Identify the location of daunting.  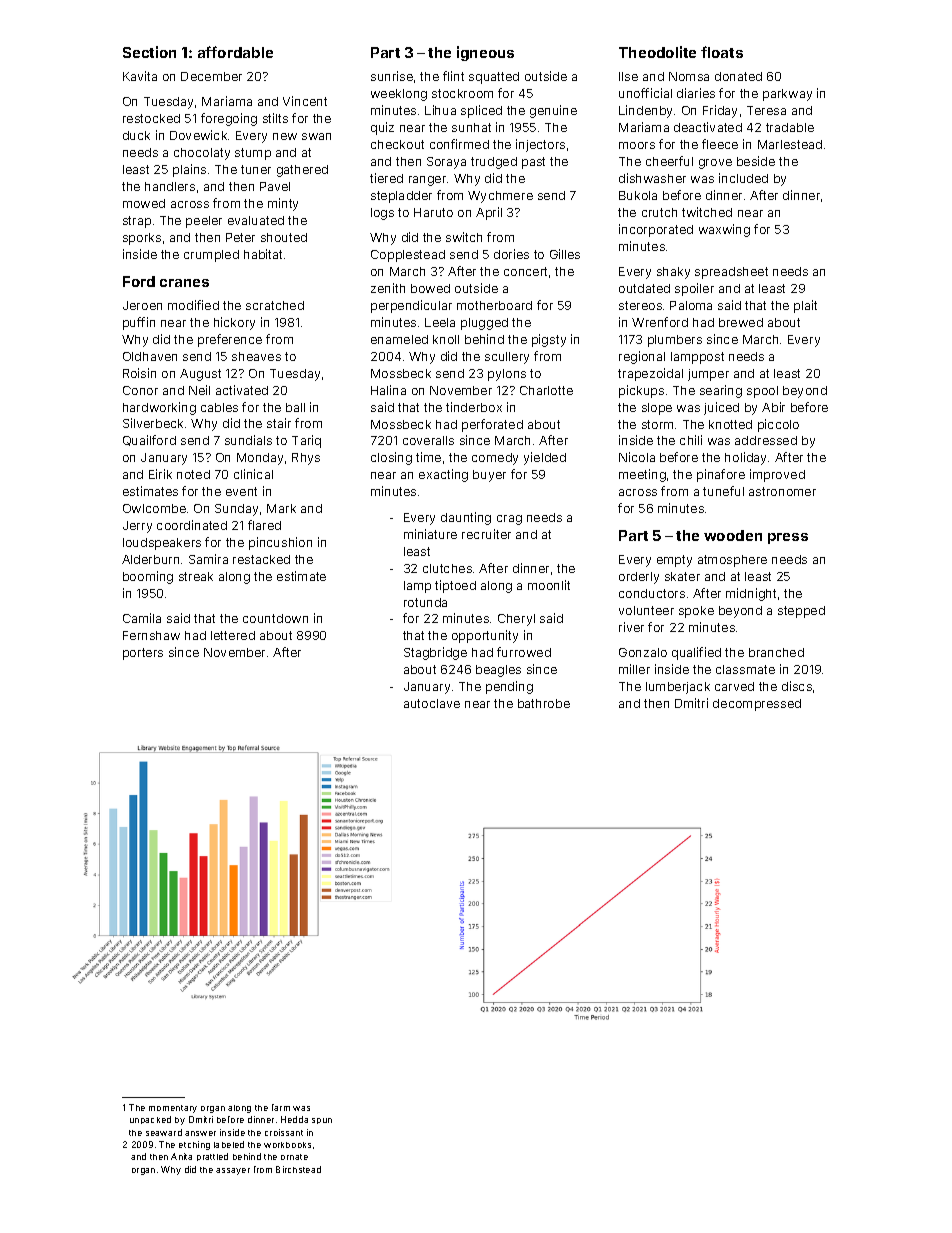
(466, 518).
